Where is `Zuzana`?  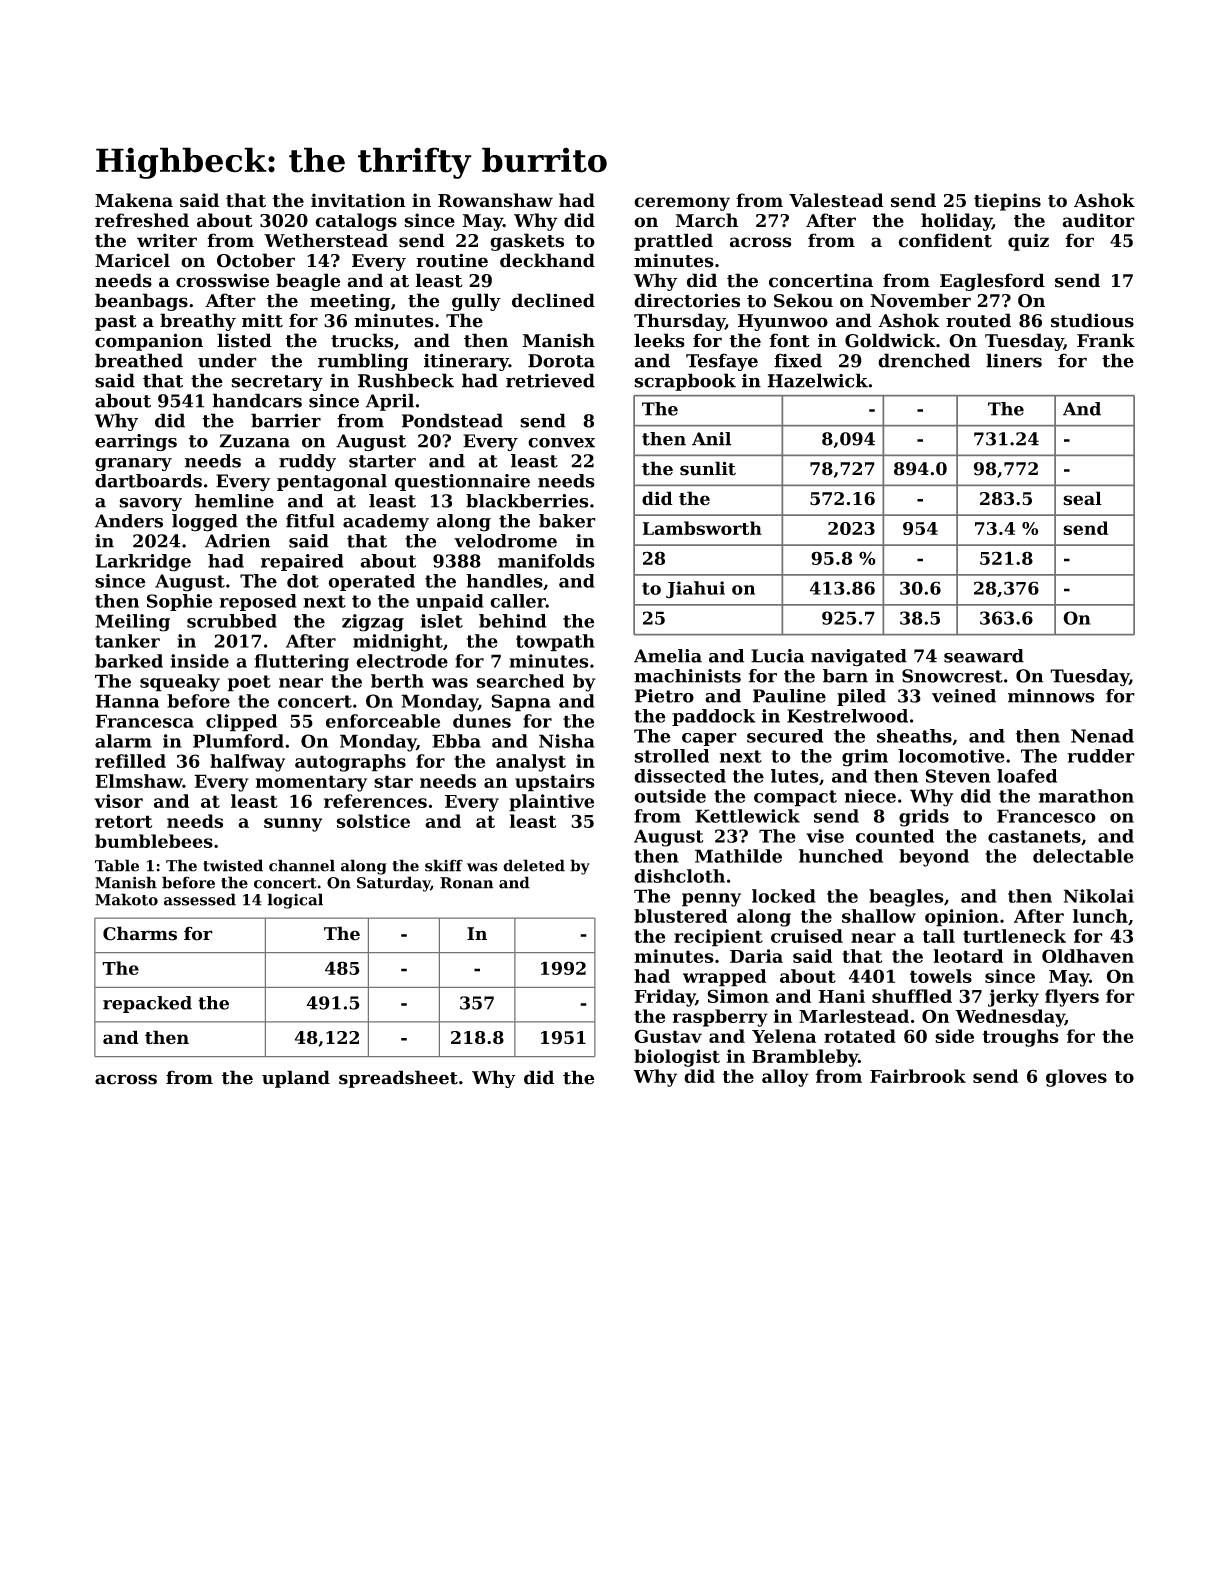
Zuzana is located at coordinates (254, 441).
